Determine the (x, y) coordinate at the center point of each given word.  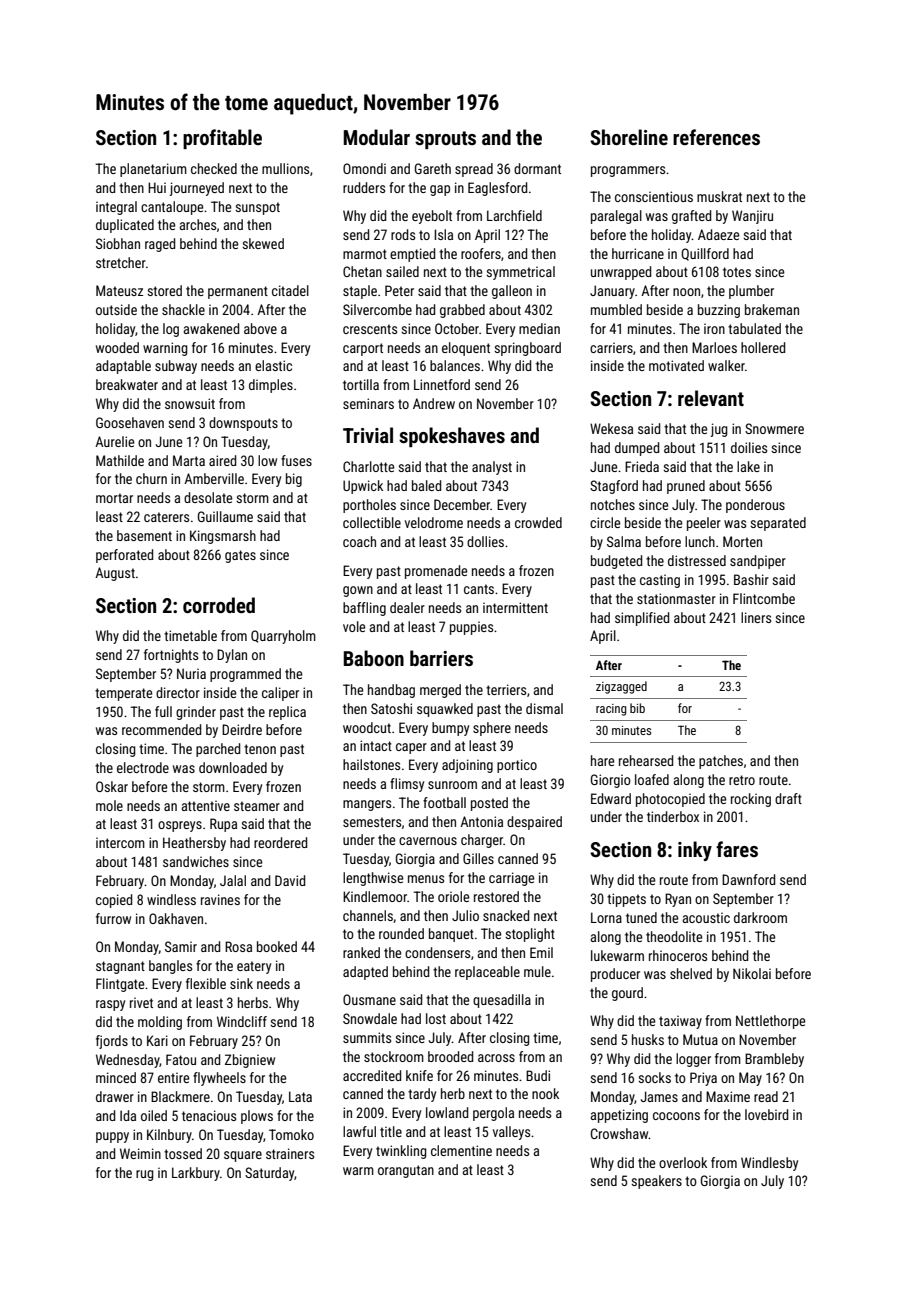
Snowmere (774, 428)
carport (363, 349)
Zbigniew (250, 1061)
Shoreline (629, 137)
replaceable (487, 973)
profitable (222, 139)
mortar (114, 498)
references (716, 137)
